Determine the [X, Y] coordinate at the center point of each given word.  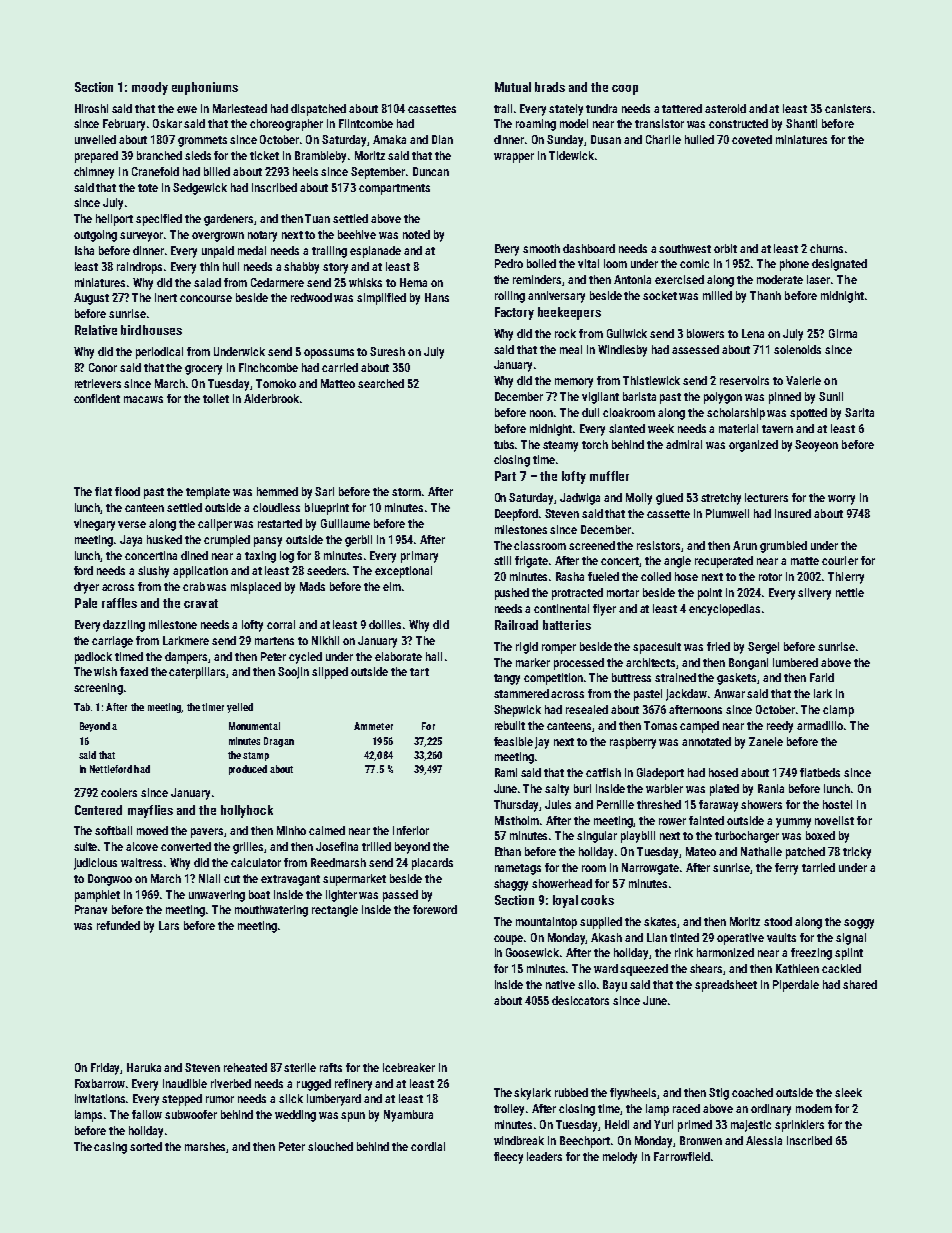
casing [110, 1148]
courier [840, 560]
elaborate [398, 656]
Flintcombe [366, 123]
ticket [264, 155]
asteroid [725, 108]
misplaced [256, 588]
